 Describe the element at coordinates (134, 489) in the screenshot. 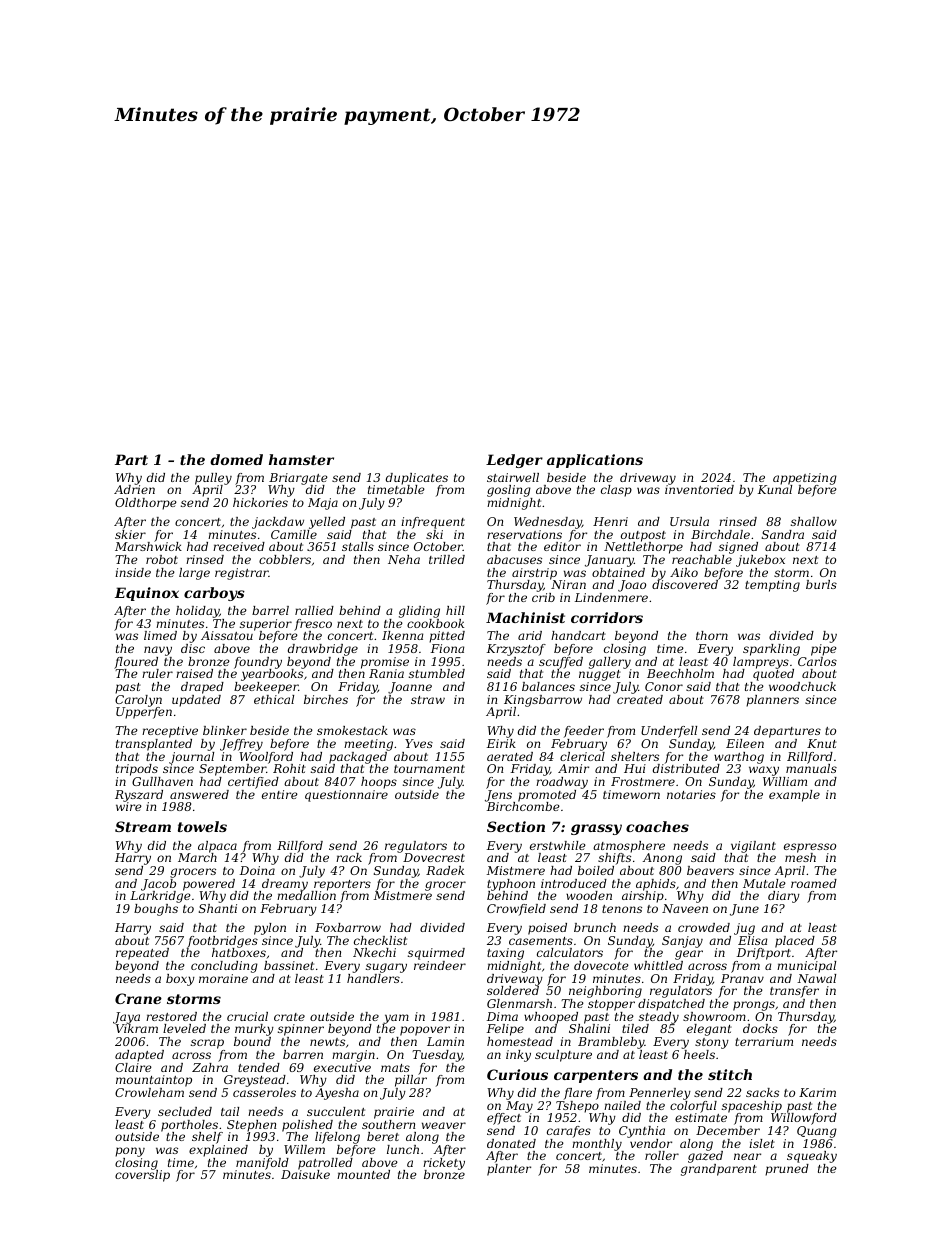

I see `Adrien` at that location.
